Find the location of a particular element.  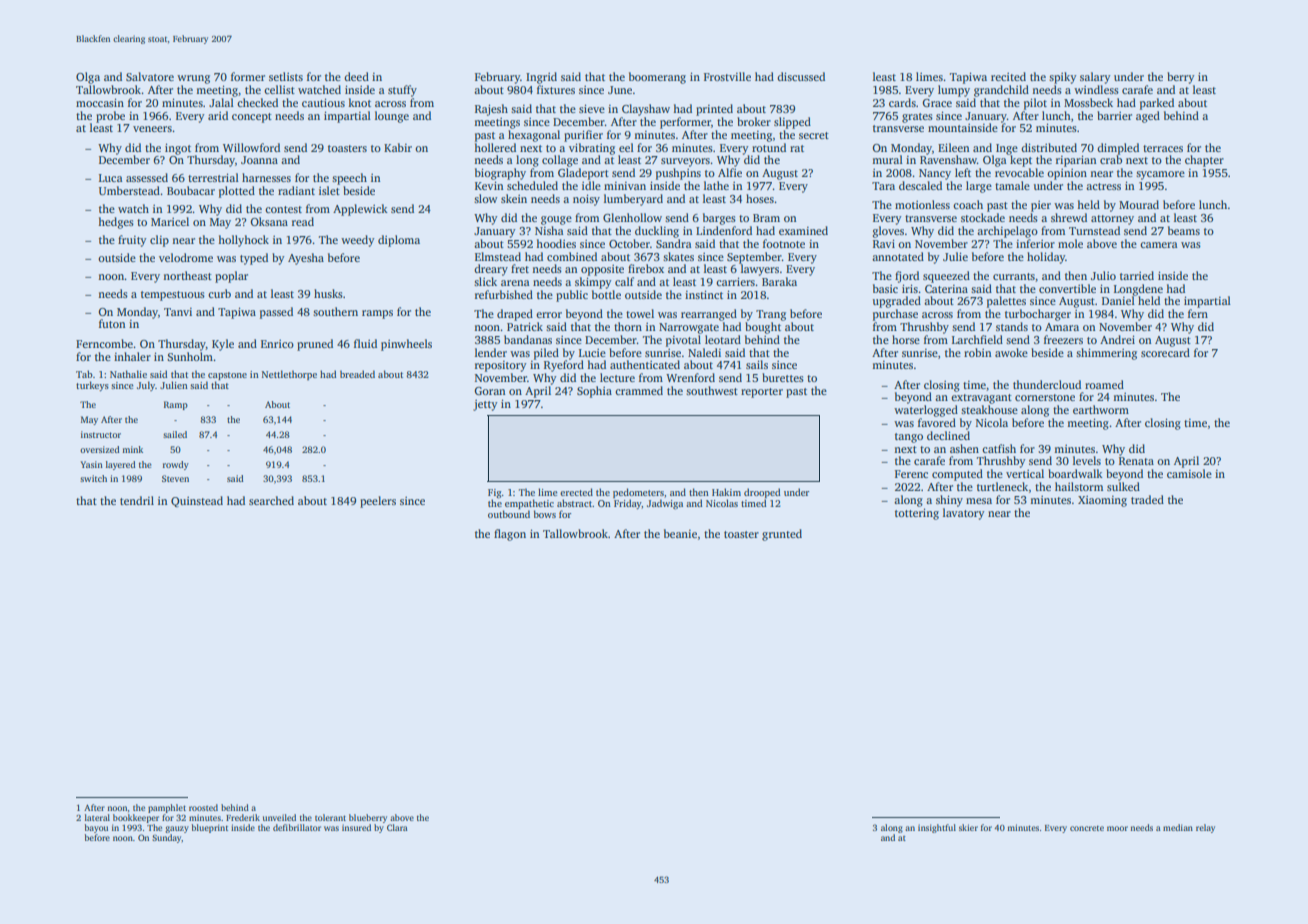

rowdy is located at coordinates (176, 465).
